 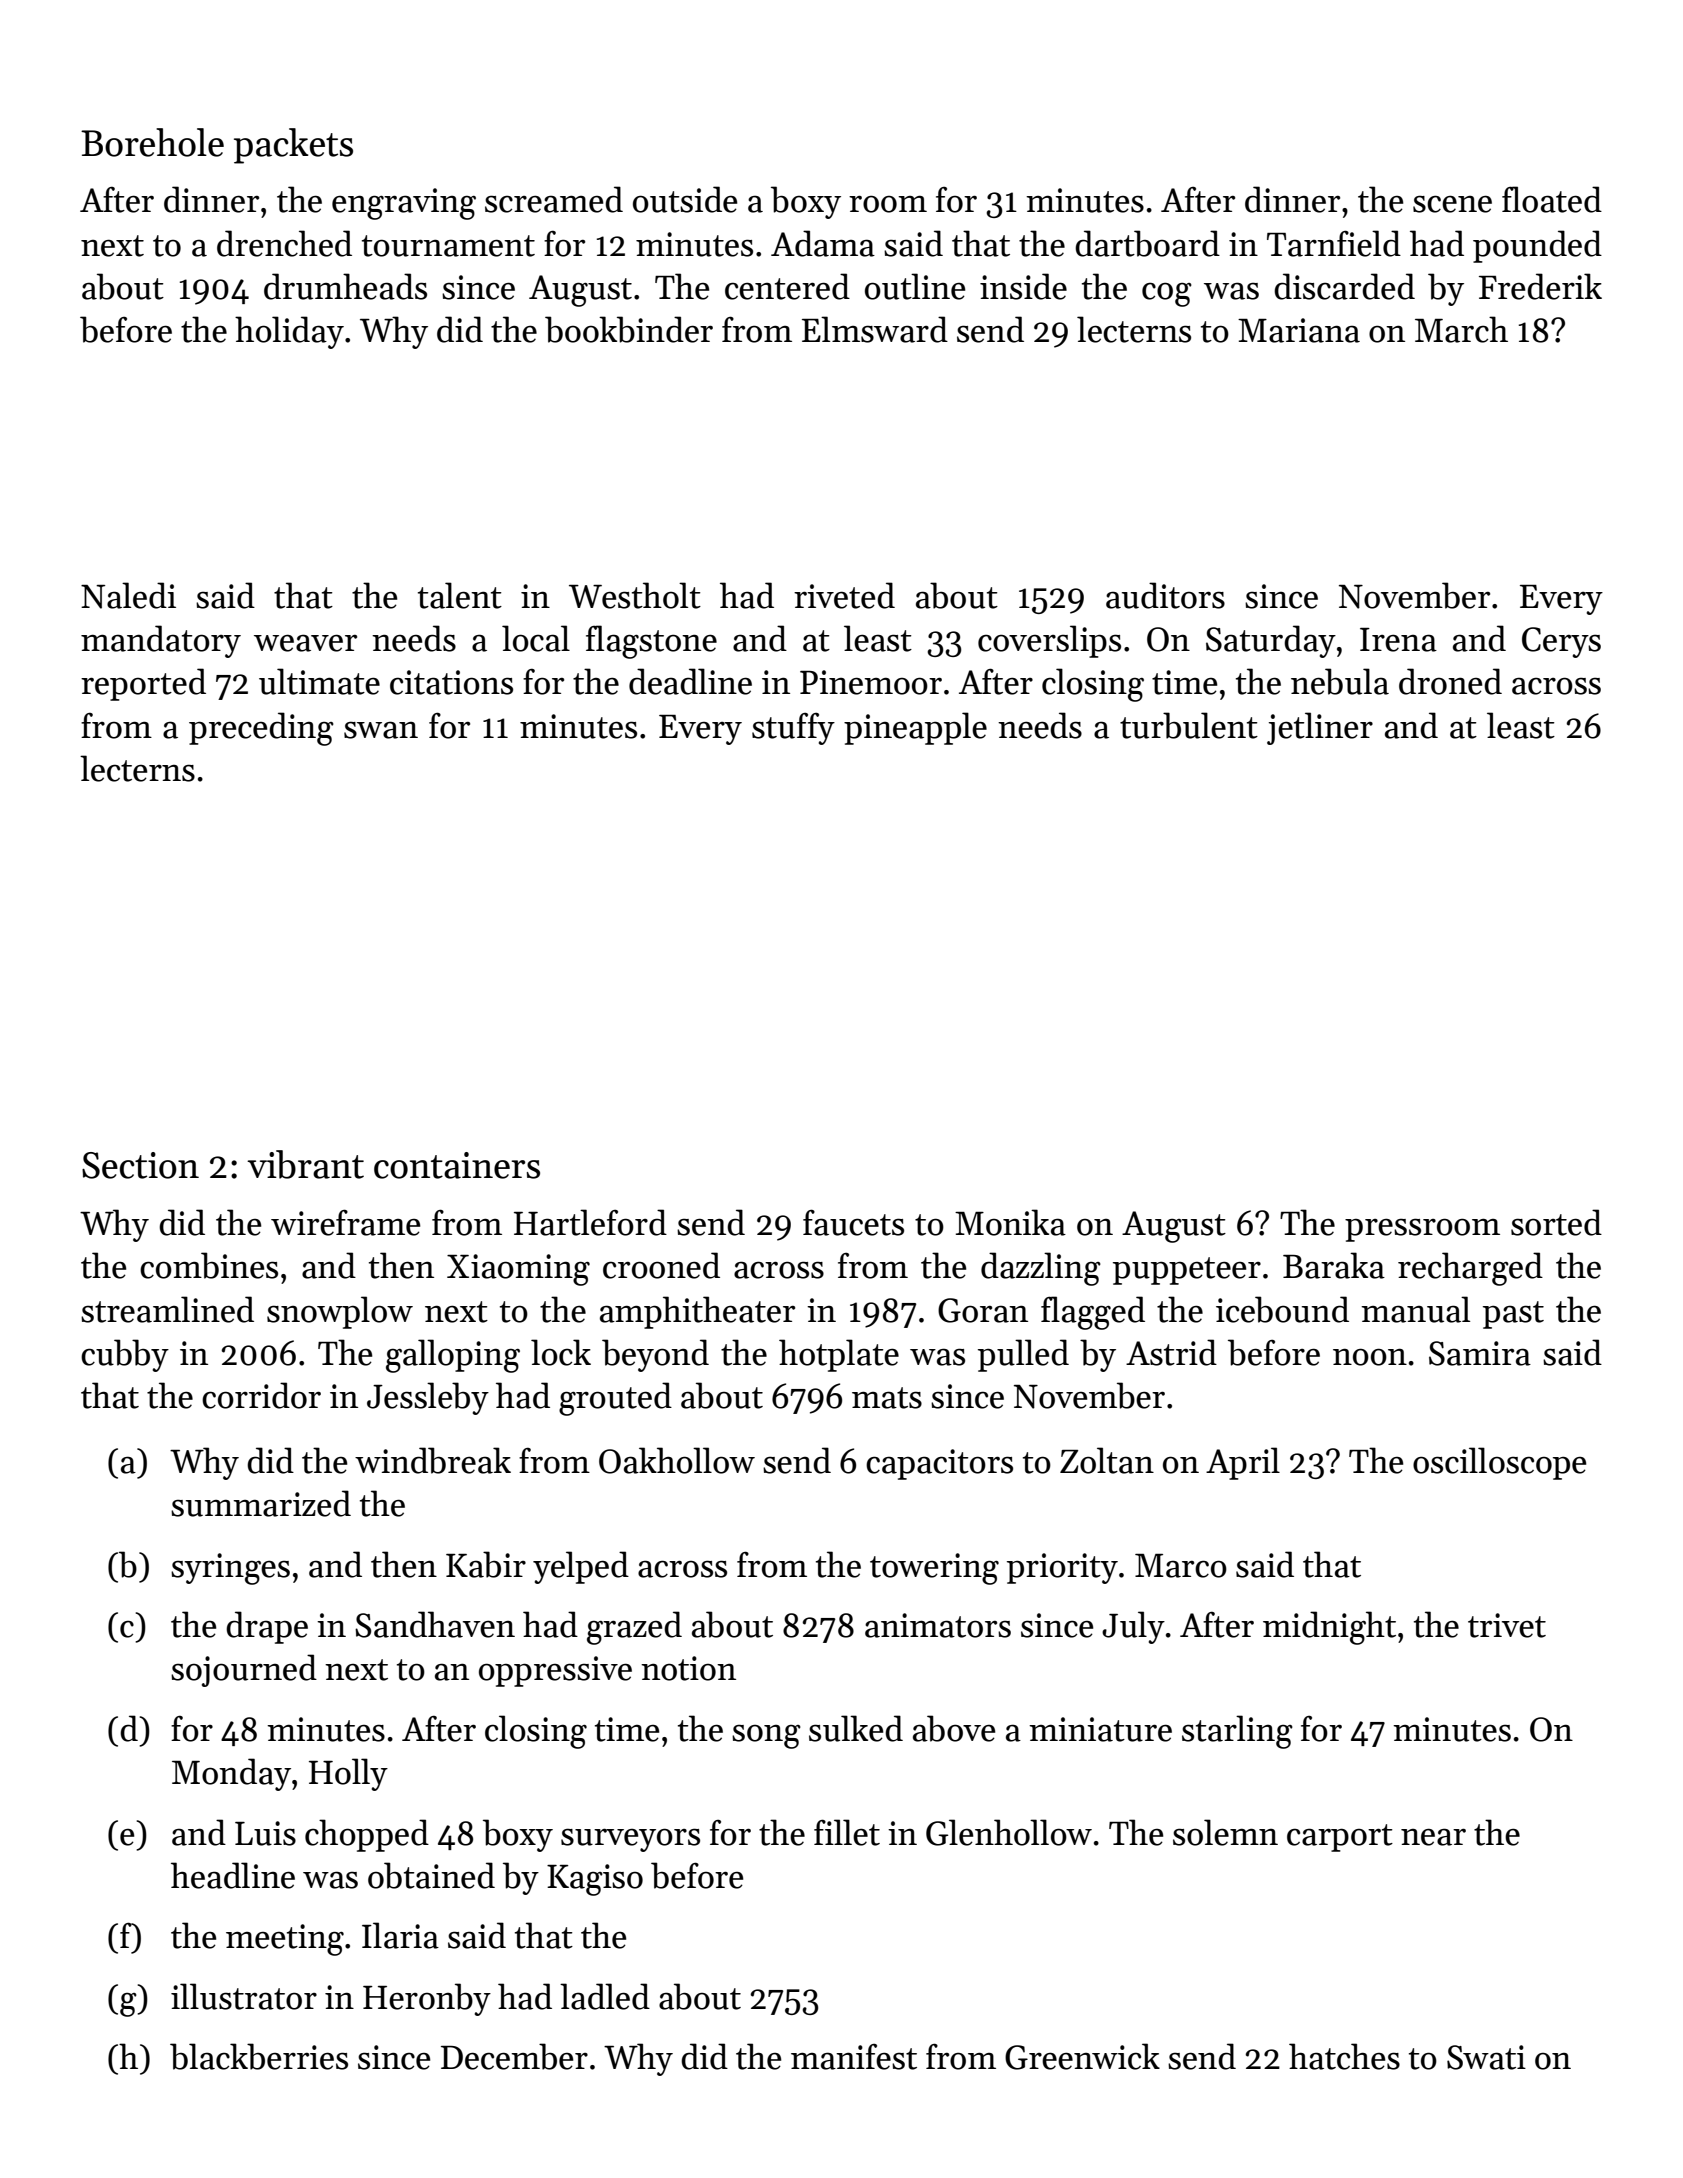 What do you see at coordinates (1507, 1625) in the screenshot?
I see `trivet` at bounding box center [1507, 1625].
